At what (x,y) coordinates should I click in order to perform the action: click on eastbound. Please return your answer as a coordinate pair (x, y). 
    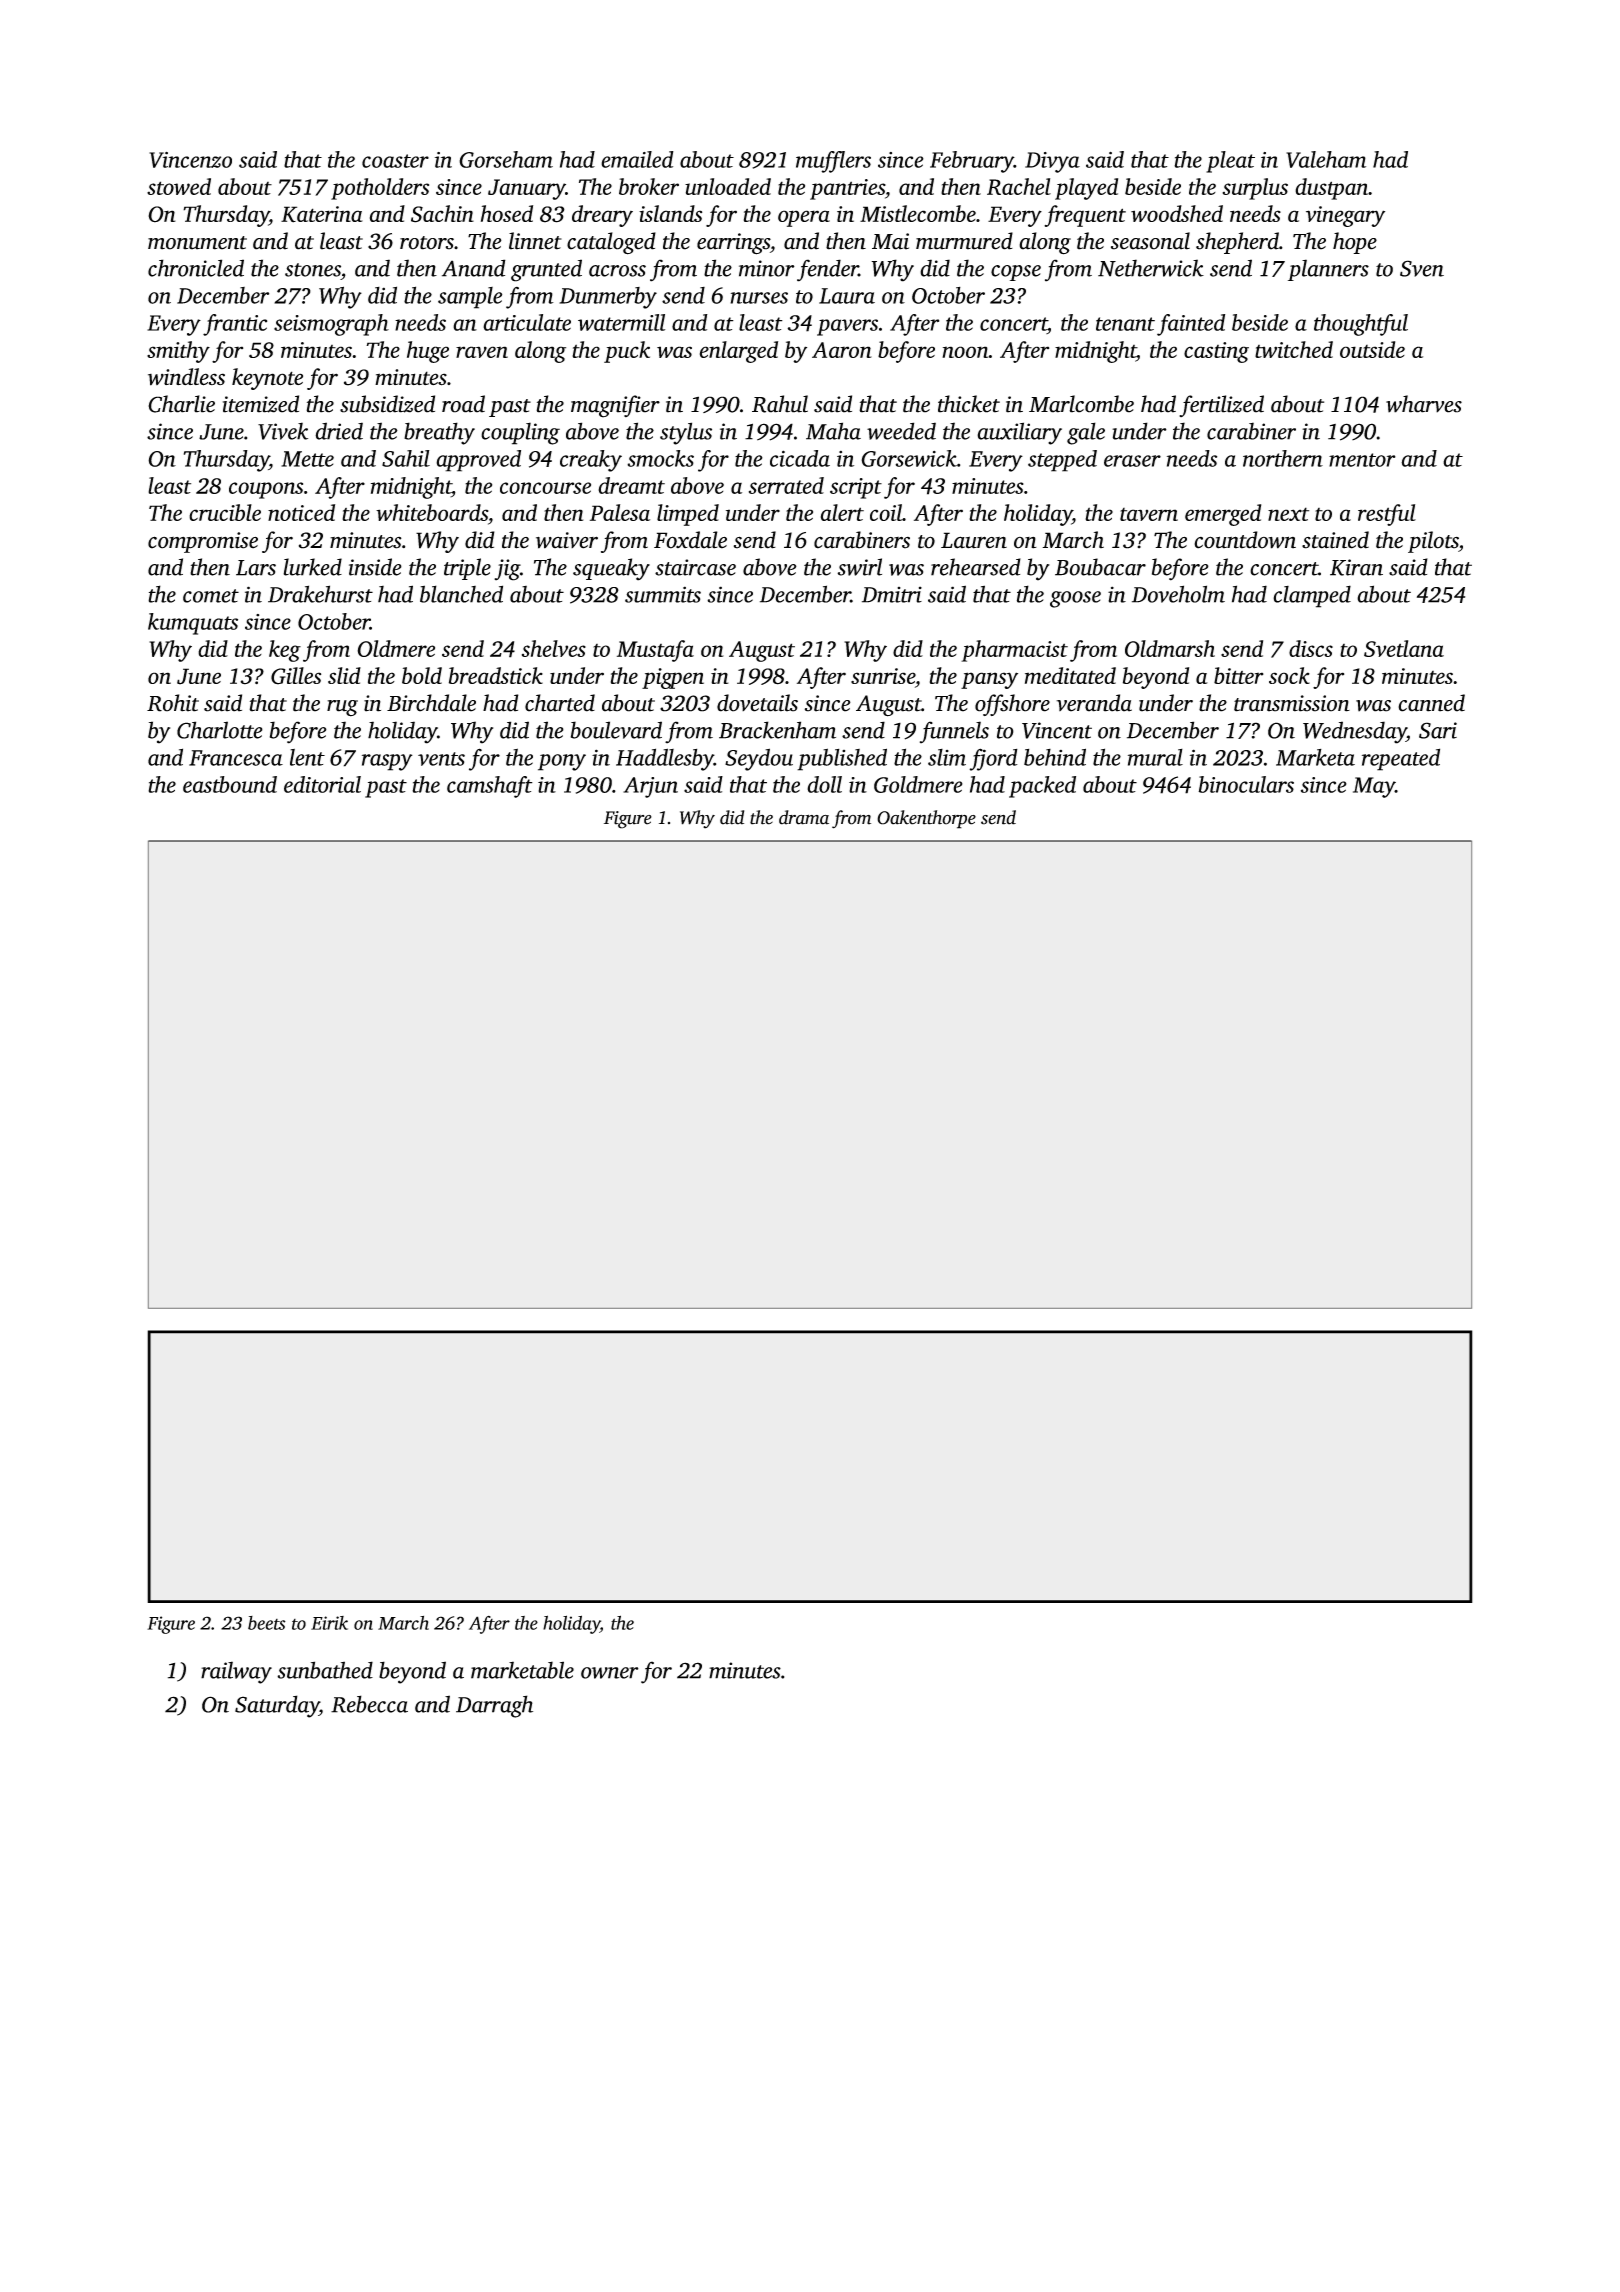
    Looking at the image, I should click on (230, 784).
